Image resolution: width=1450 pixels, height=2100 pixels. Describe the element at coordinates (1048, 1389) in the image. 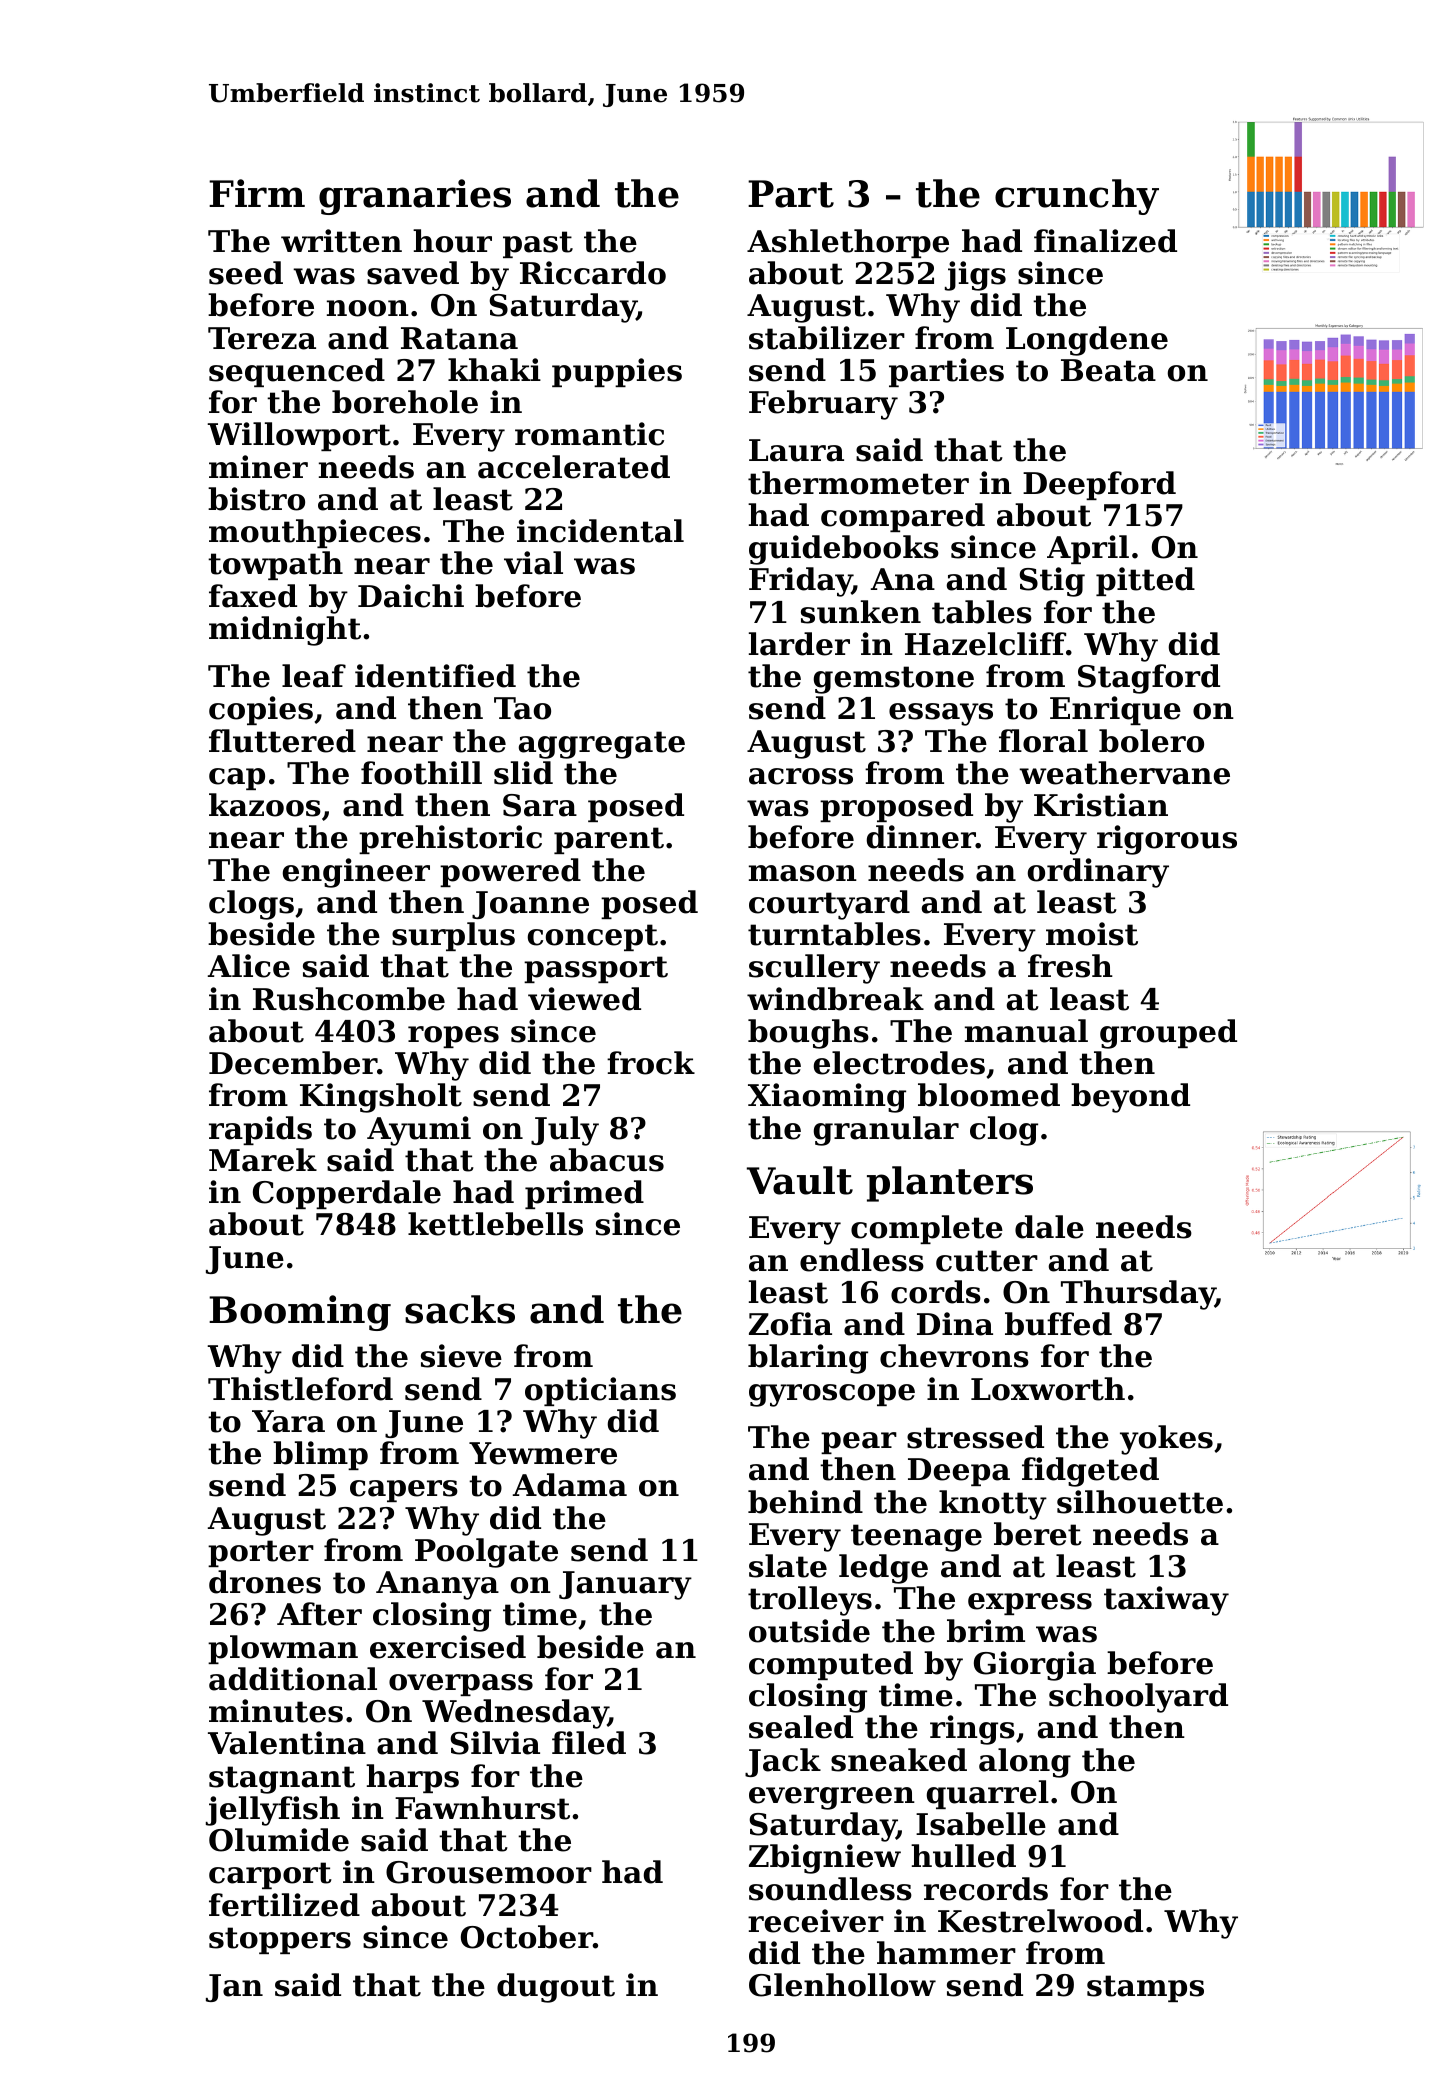

I see `Loxworth` at that location.
